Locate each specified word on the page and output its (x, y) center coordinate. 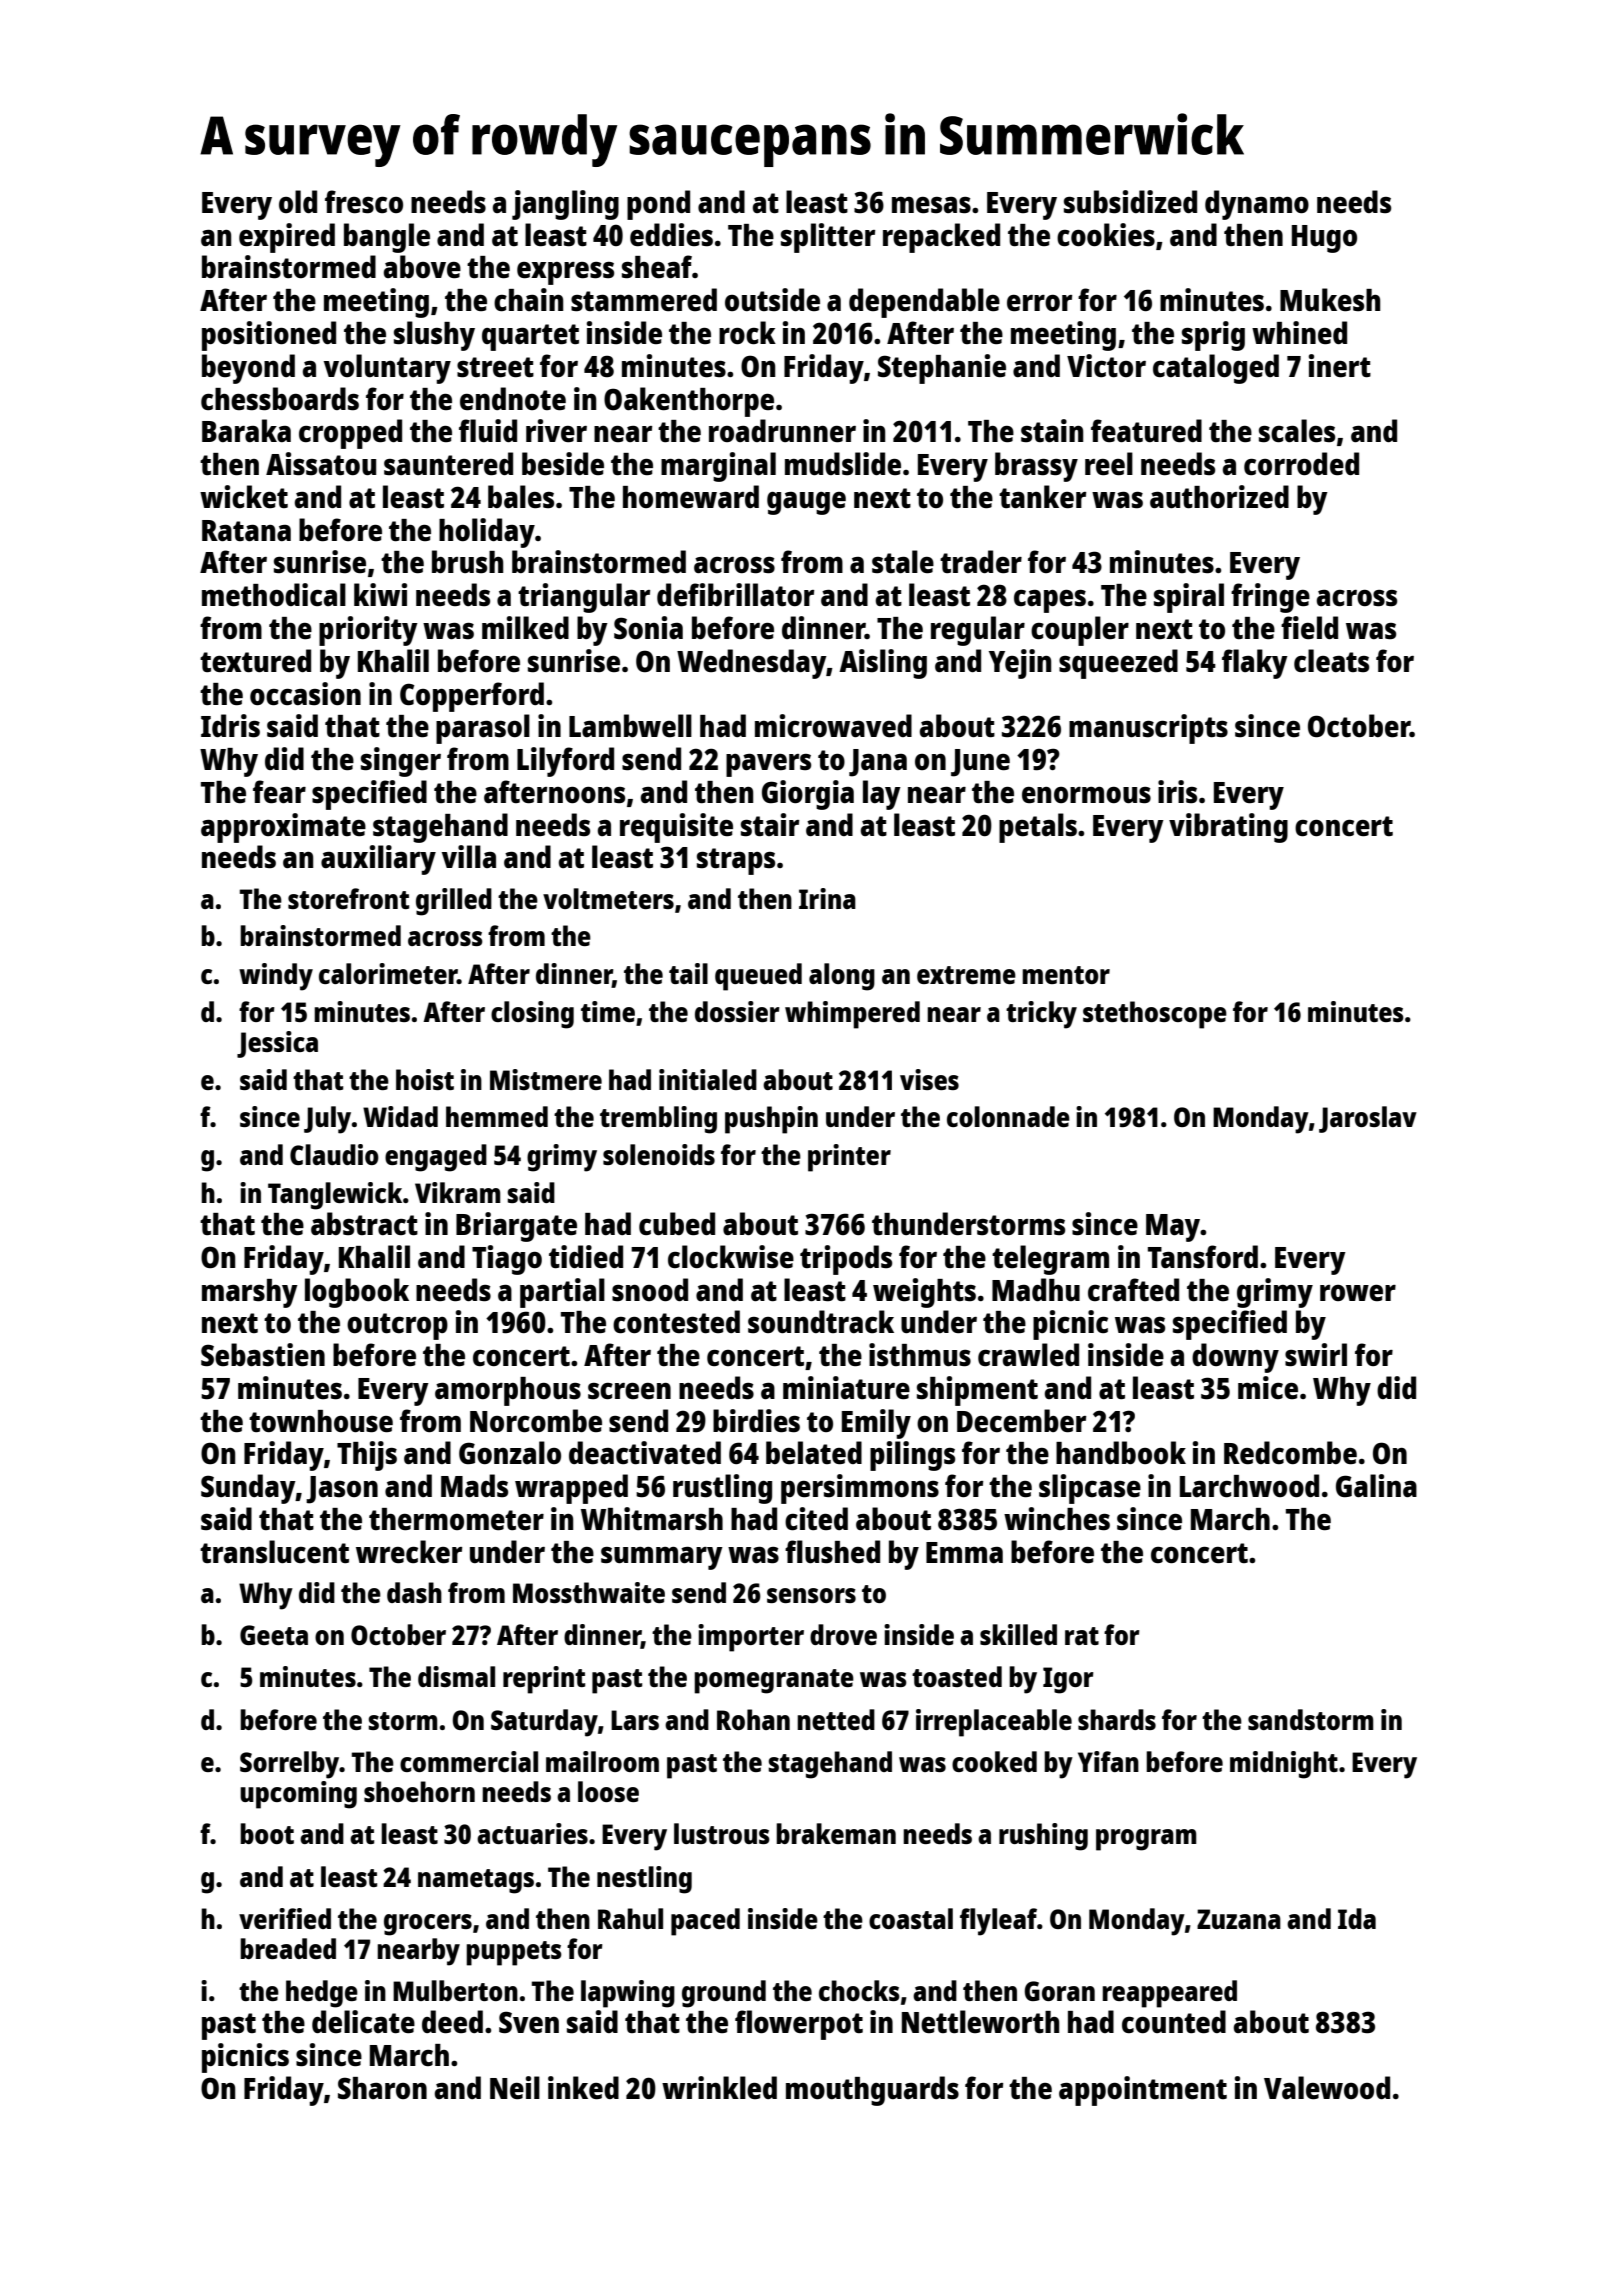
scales (1297, 431)
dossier (737, 1011)
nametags (476, 1881)
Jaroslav (1368, 1119)
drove (843, 1634)
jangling (565, 205)
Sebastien (263, 1354)
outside (772, 300)
